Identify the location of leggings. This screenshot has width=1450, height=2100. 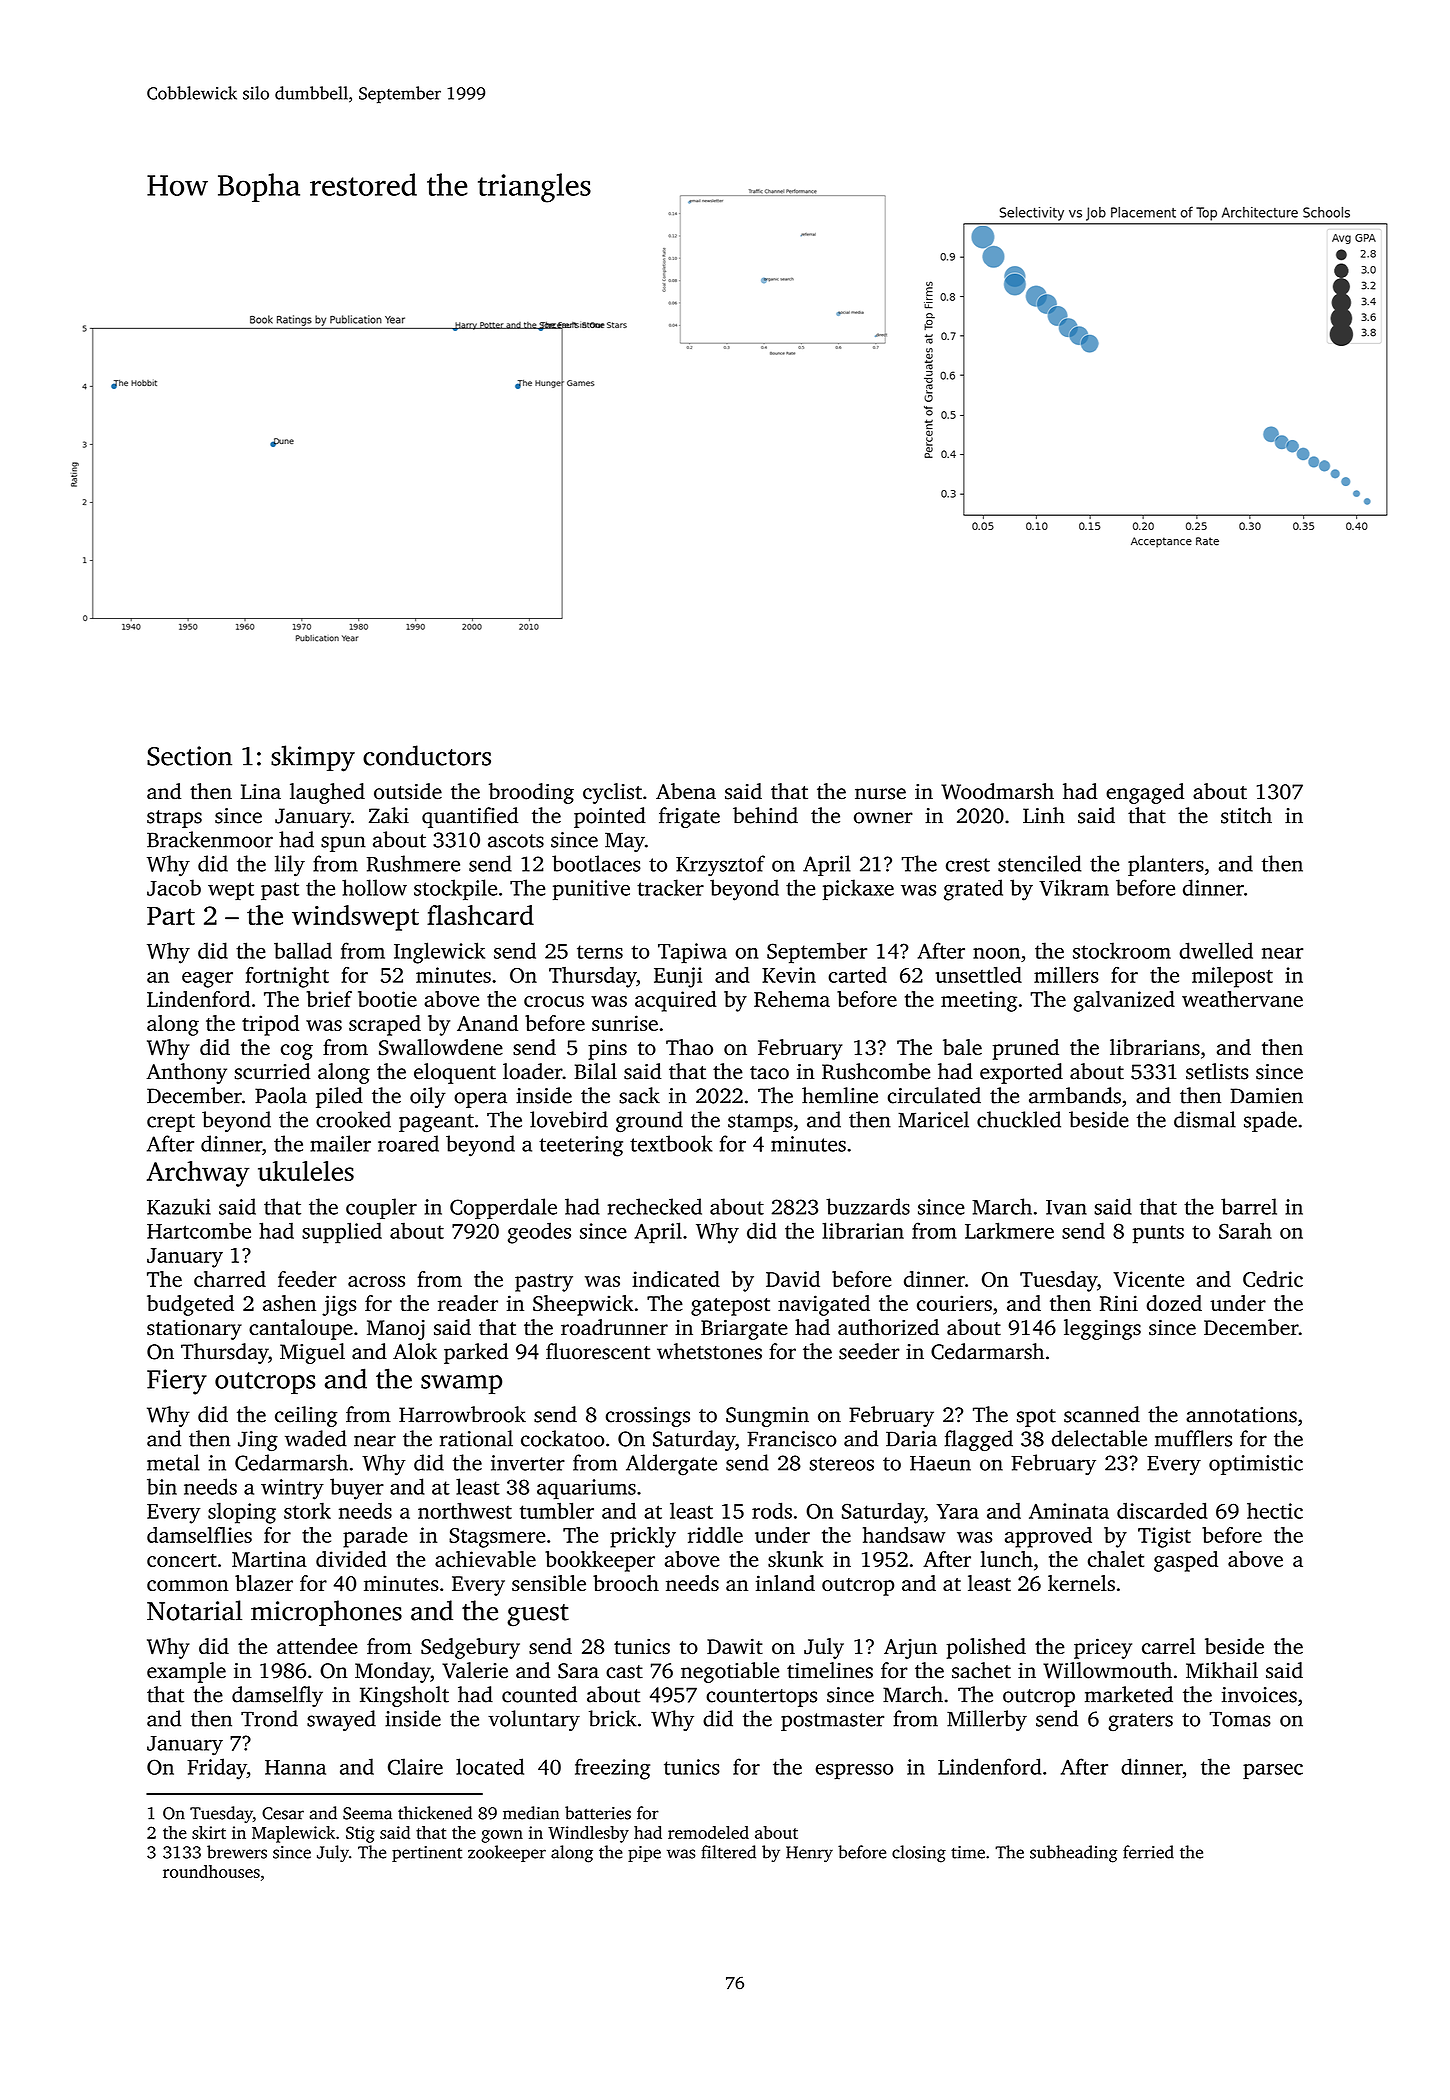
(1102, 1329).
